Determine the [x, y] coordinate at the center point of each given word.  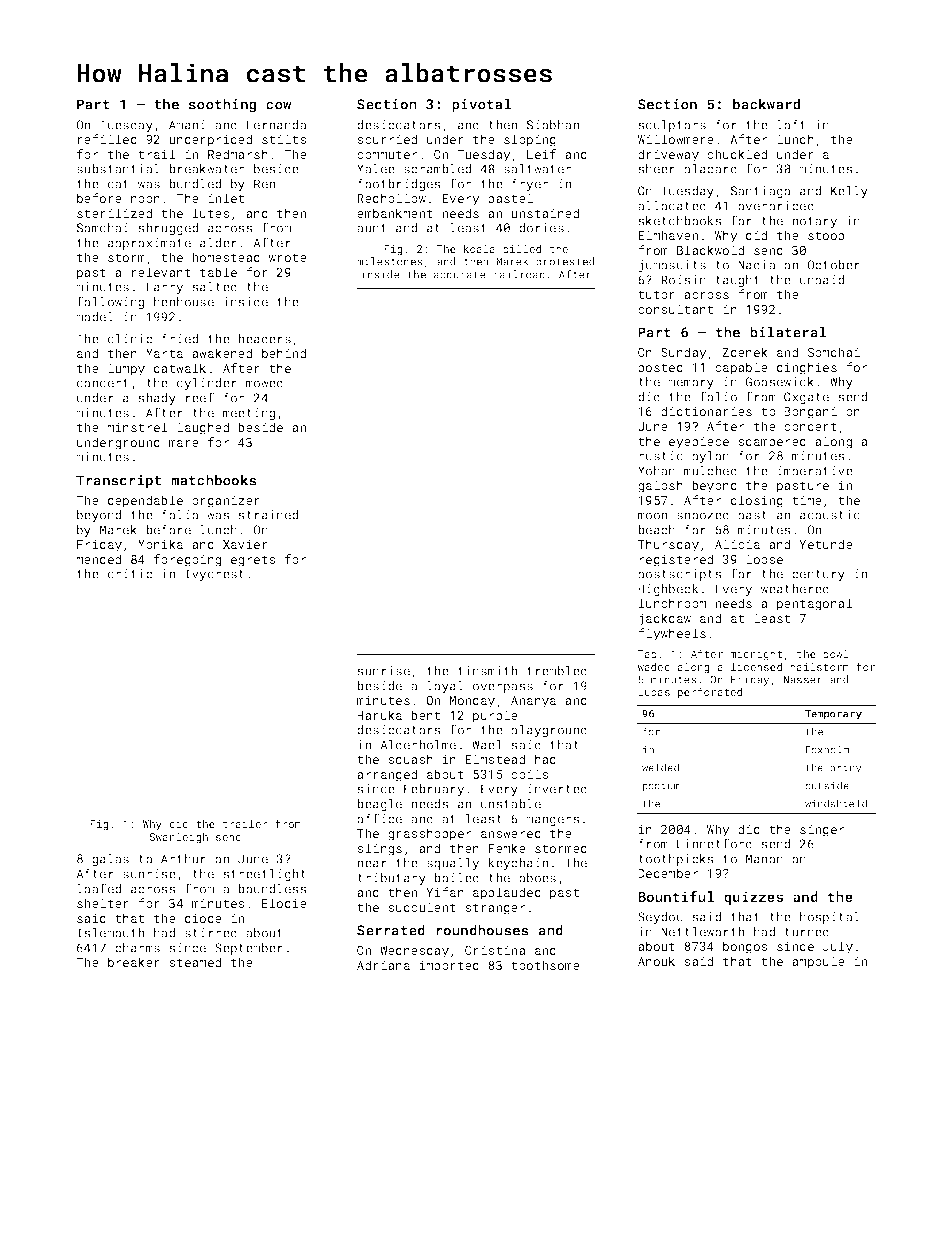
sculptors [672, 126]
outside [827, 785]
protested [565, 262]
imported [449, 966]
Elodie [284, 903]
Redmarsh [238, 154]
